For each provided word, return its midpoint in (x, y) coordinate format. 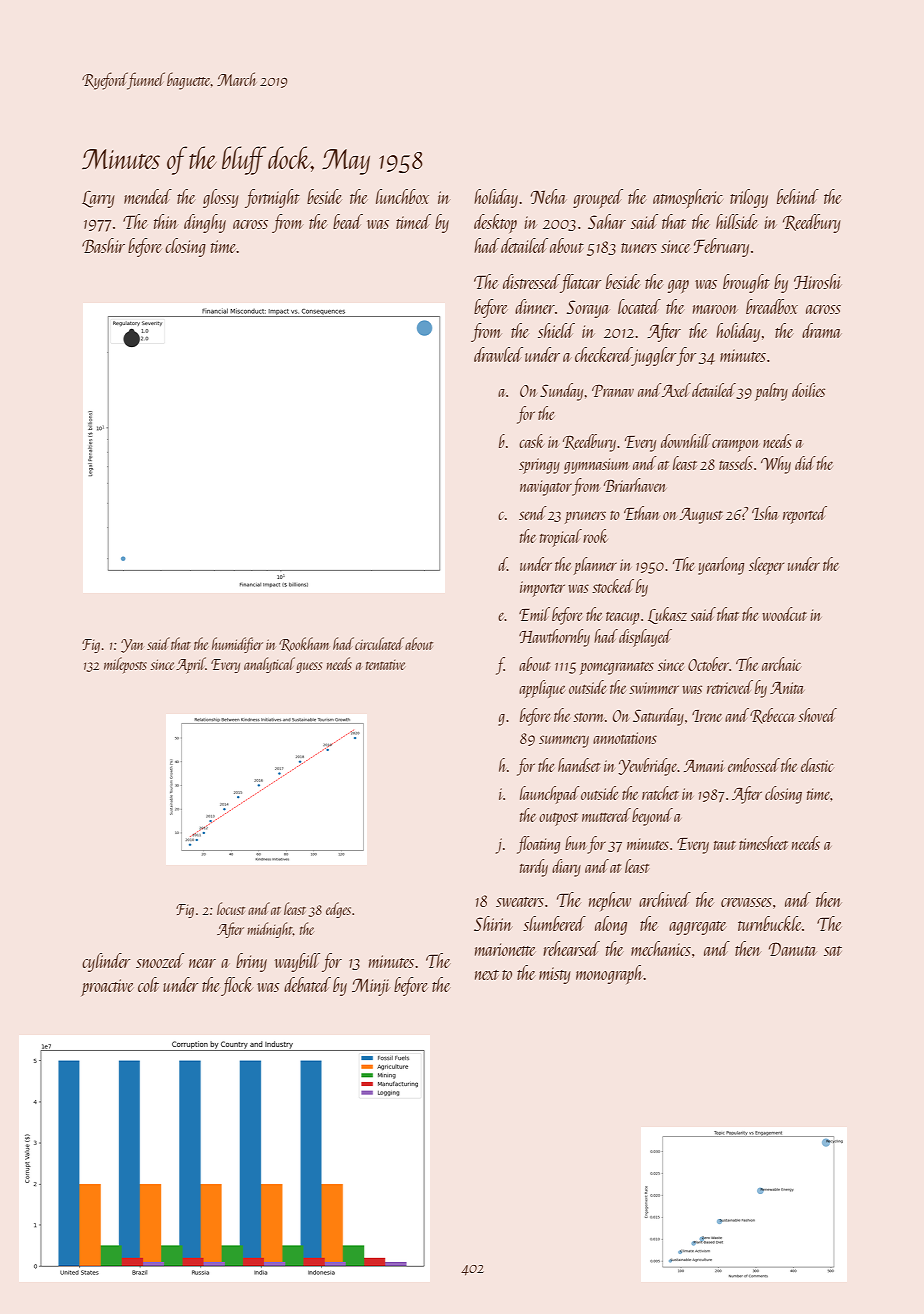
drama (821, 330)
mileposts (125, 665)
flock (237, 986)
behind (798, 196)
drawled (498, 354)
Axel (676, 390)
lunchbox (402, 196)
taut (725, 845)
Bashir (103, 245)
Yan (132, 646)
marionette (505, 949)
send (533, 513)
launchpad (550, 795)
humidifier (237, 645)
